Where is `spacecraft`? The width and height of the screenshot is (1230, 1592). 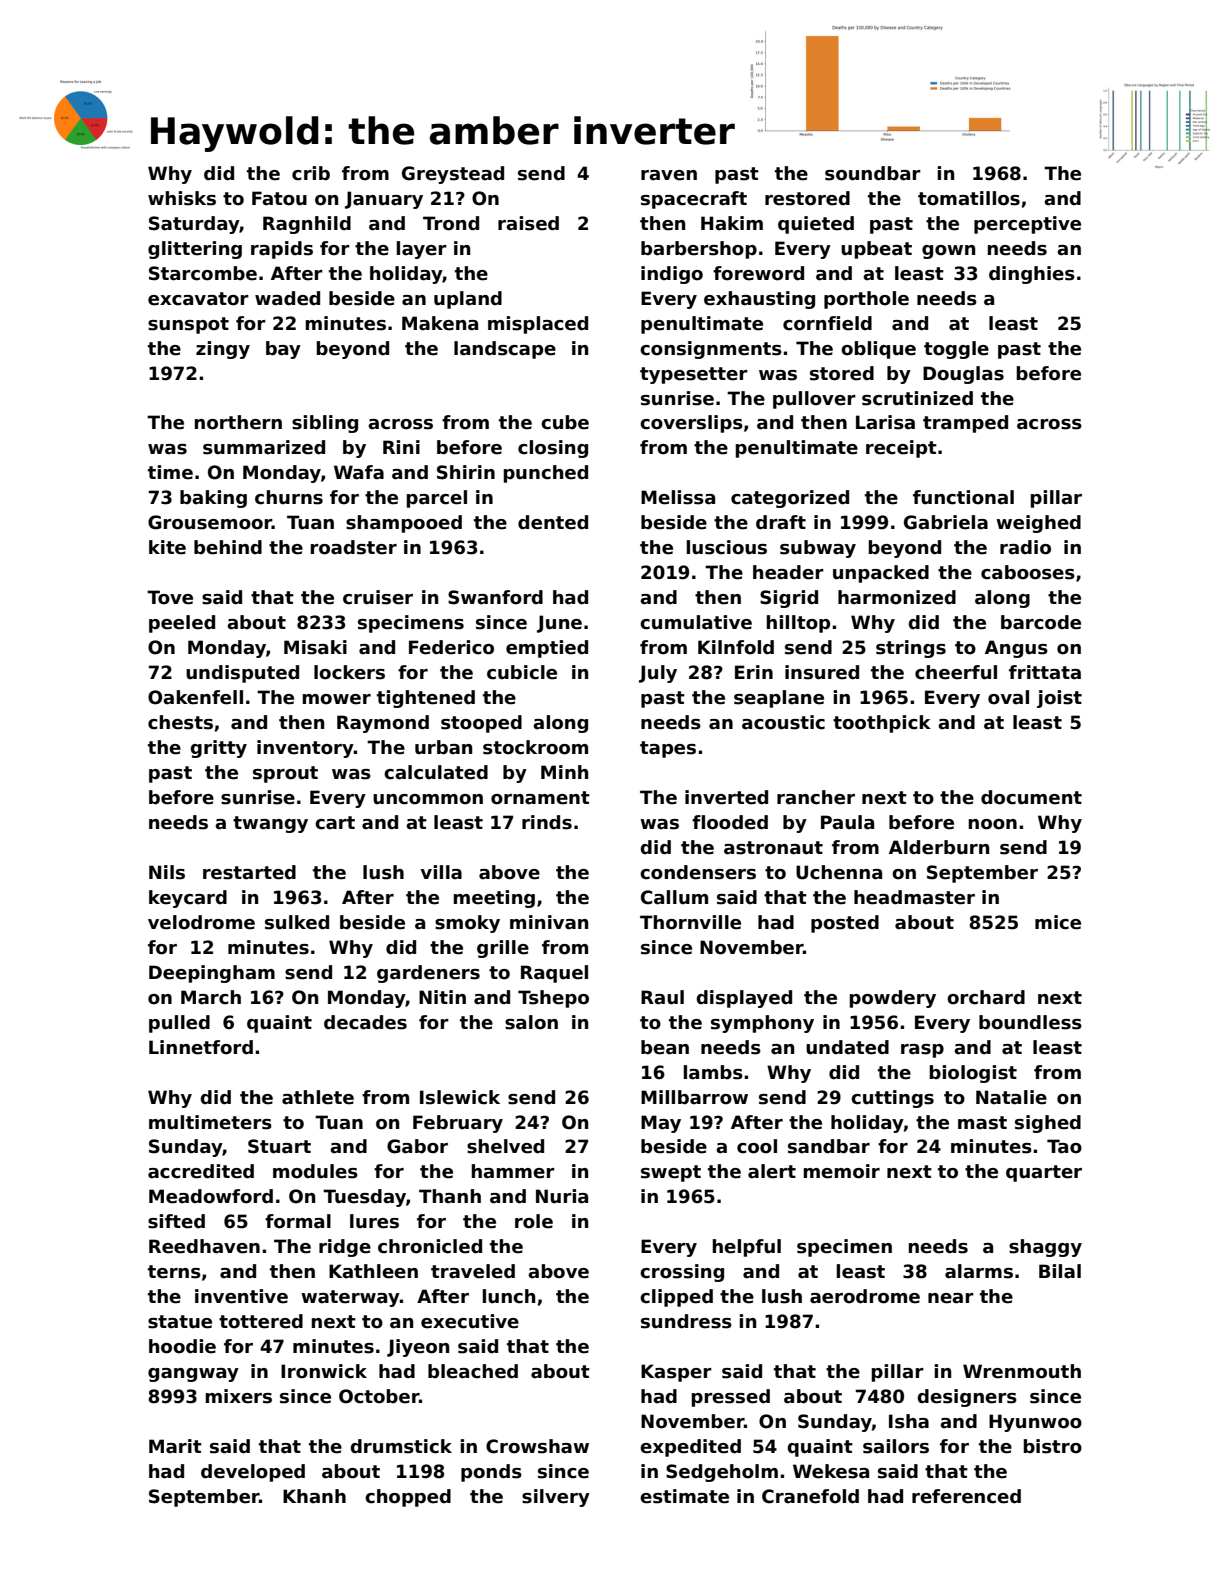
spacecraft is located at coordinates (694, 200).
